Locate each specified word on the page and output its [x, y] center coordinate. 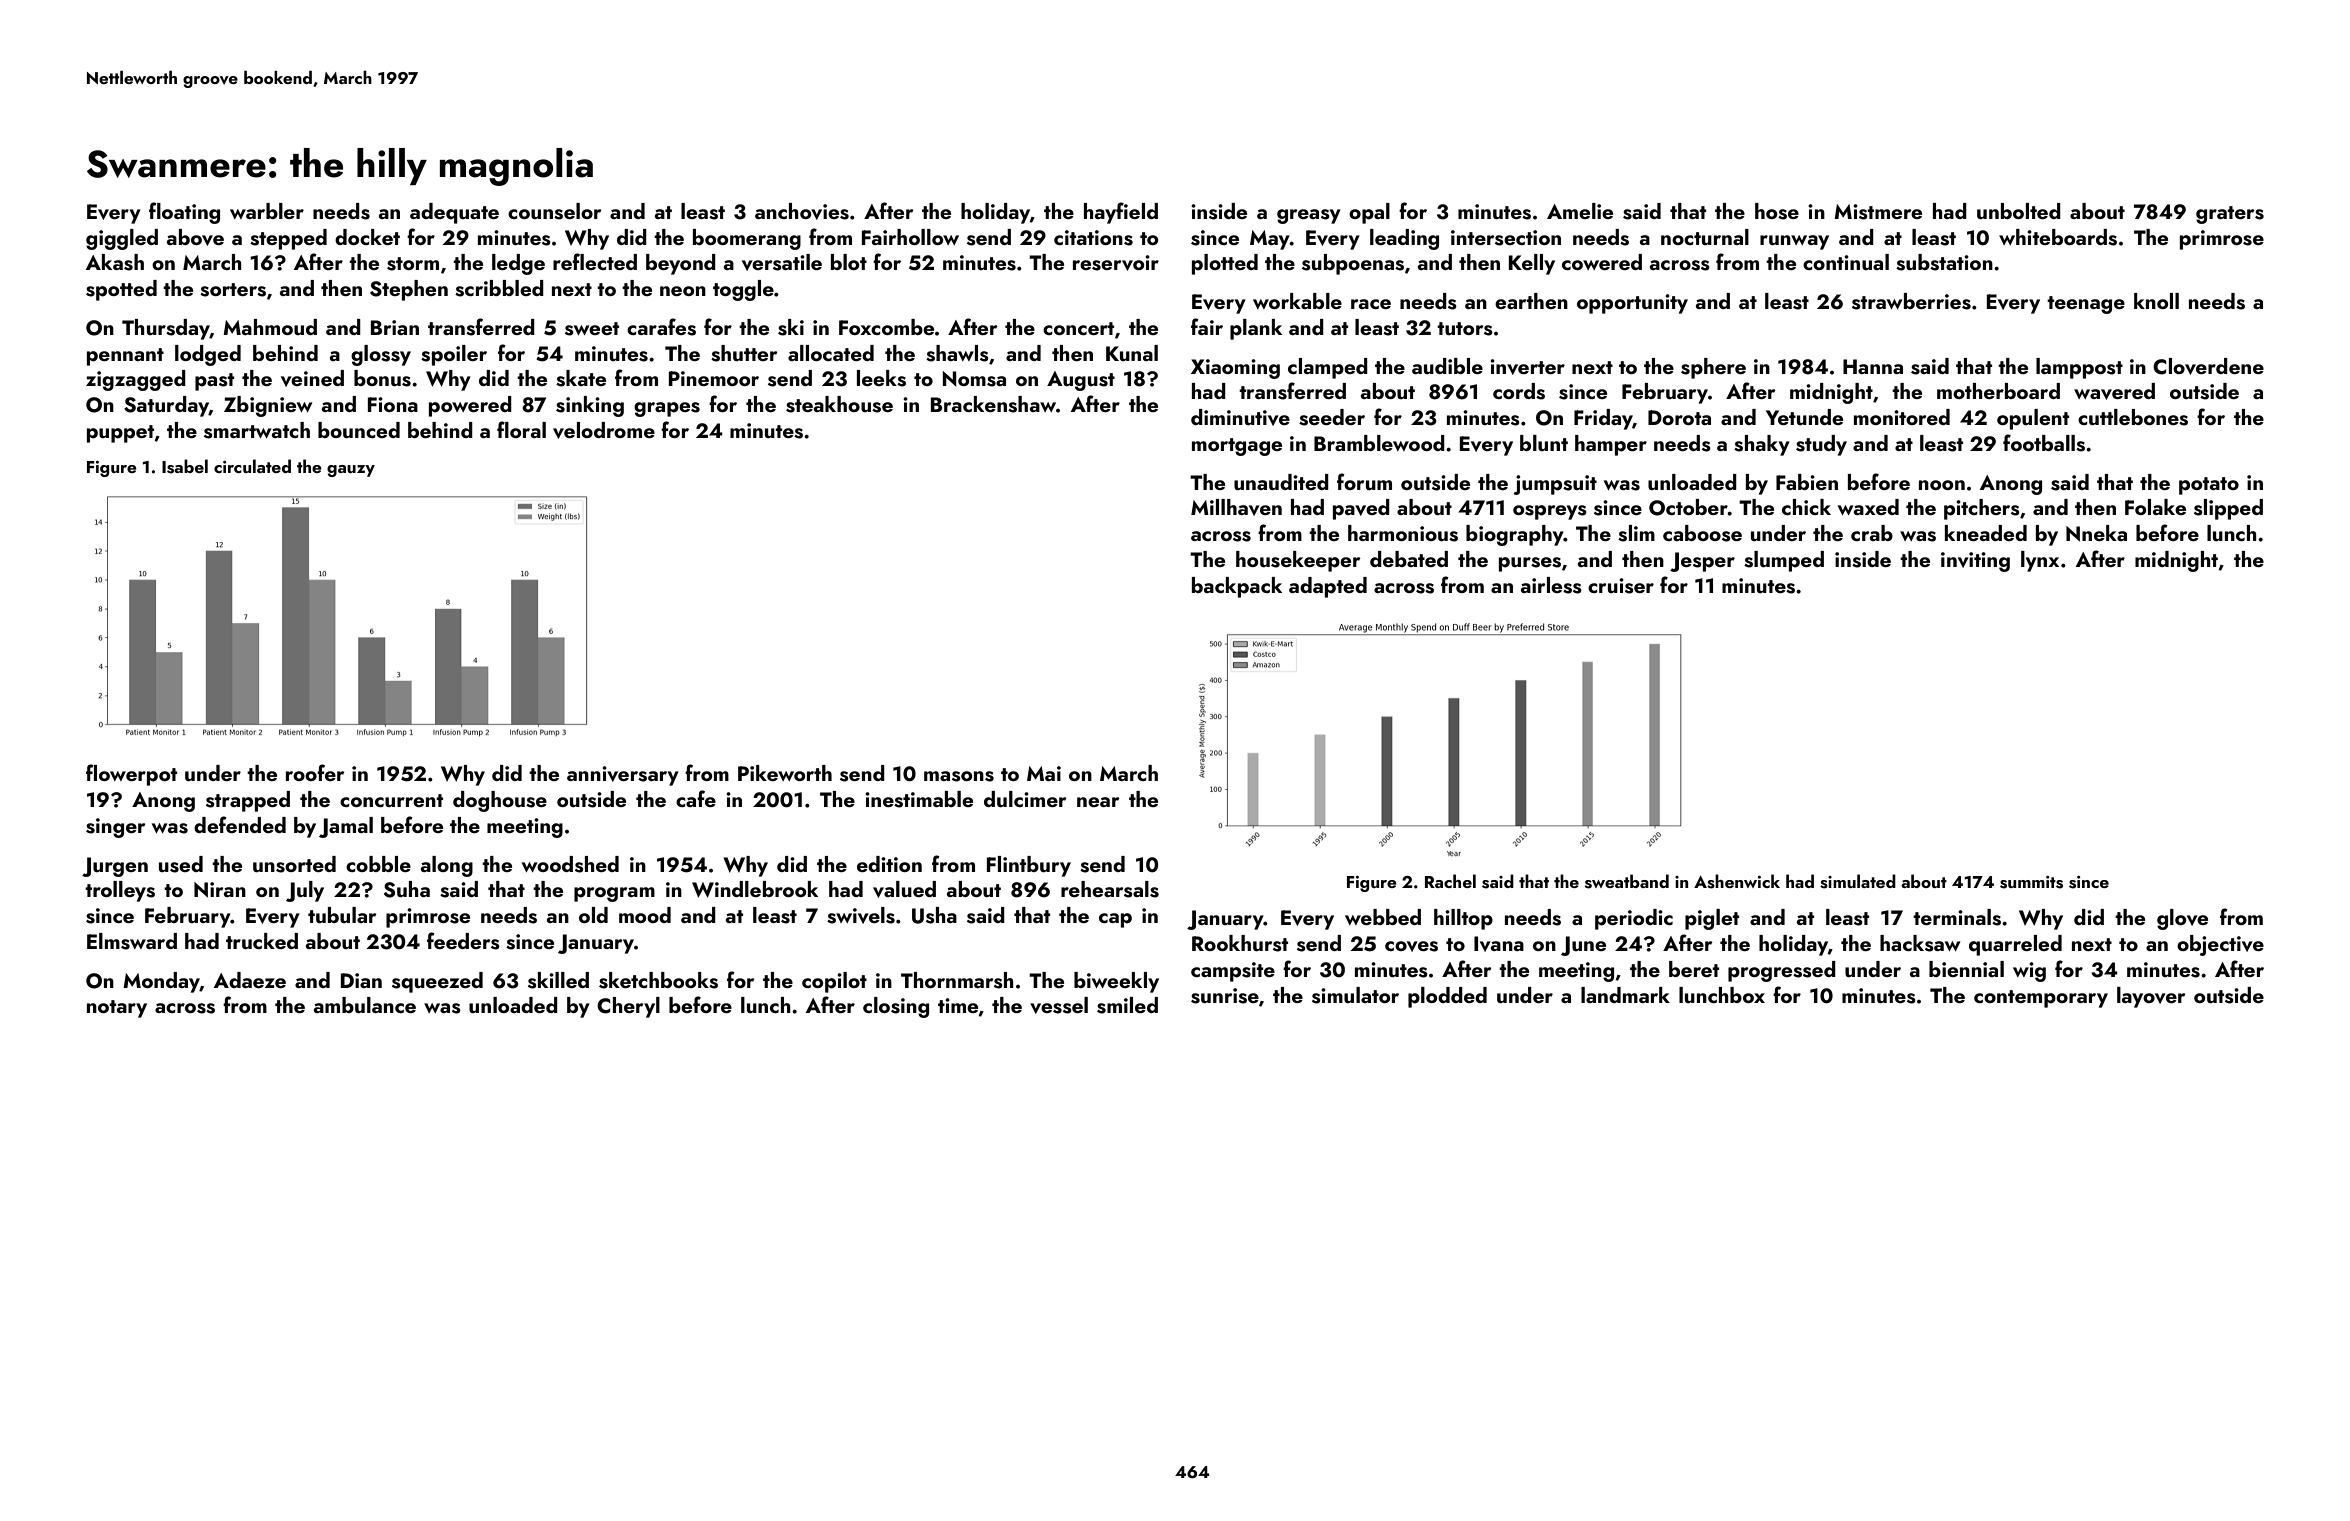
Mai [1044, 773]
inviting [1975, 562]
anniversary [623, 776]
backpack [1237, 587]
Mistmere [1878, 212]
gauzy [351, 471]
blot [849, 262]
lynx [2040, 561]
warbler [267, 211]
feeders [463, 941]
